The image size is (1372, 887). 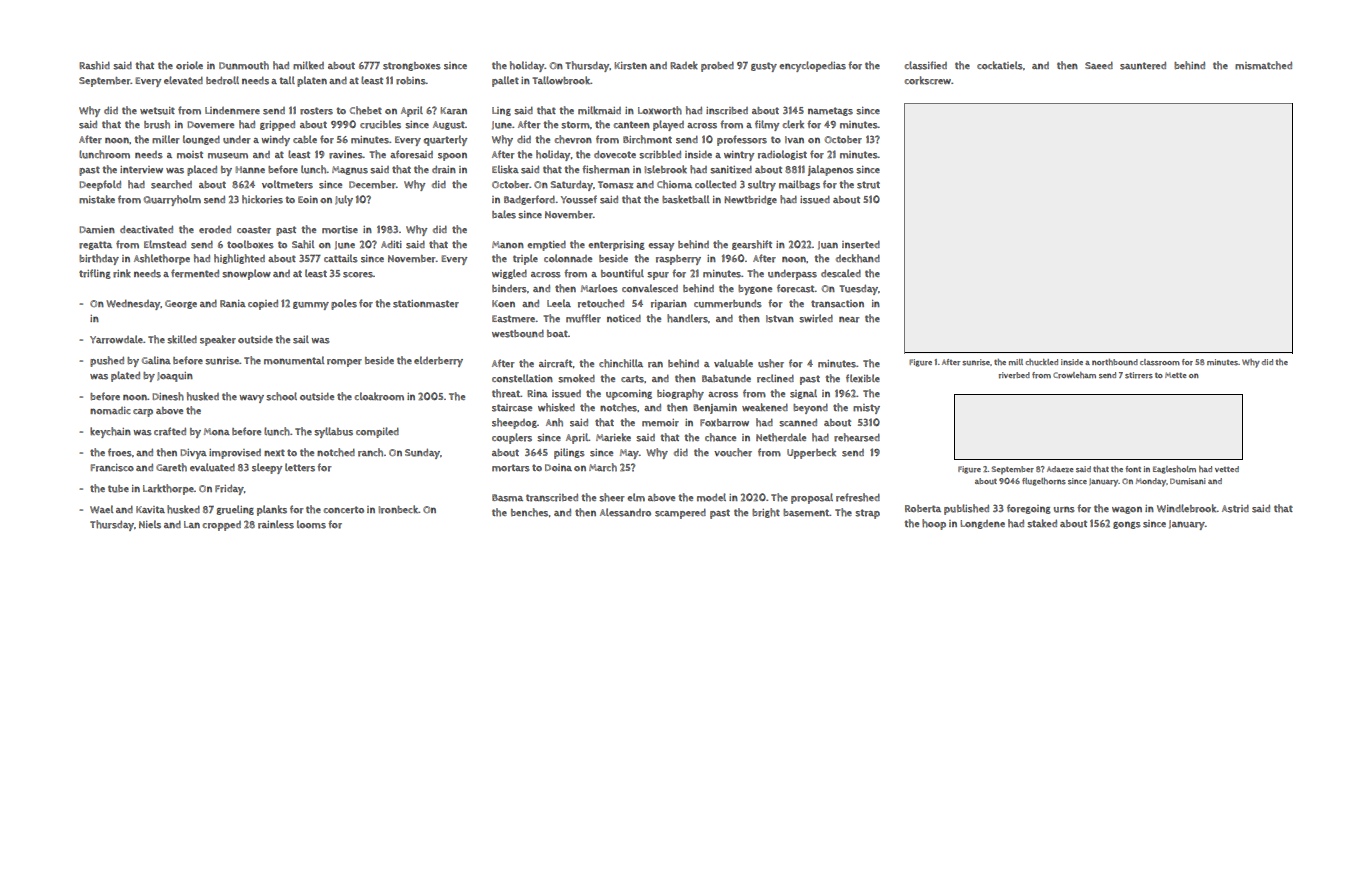 What do you see at coordinates (601, 303) in the document?
I see `retouched` at bounding box center [601, 303].
